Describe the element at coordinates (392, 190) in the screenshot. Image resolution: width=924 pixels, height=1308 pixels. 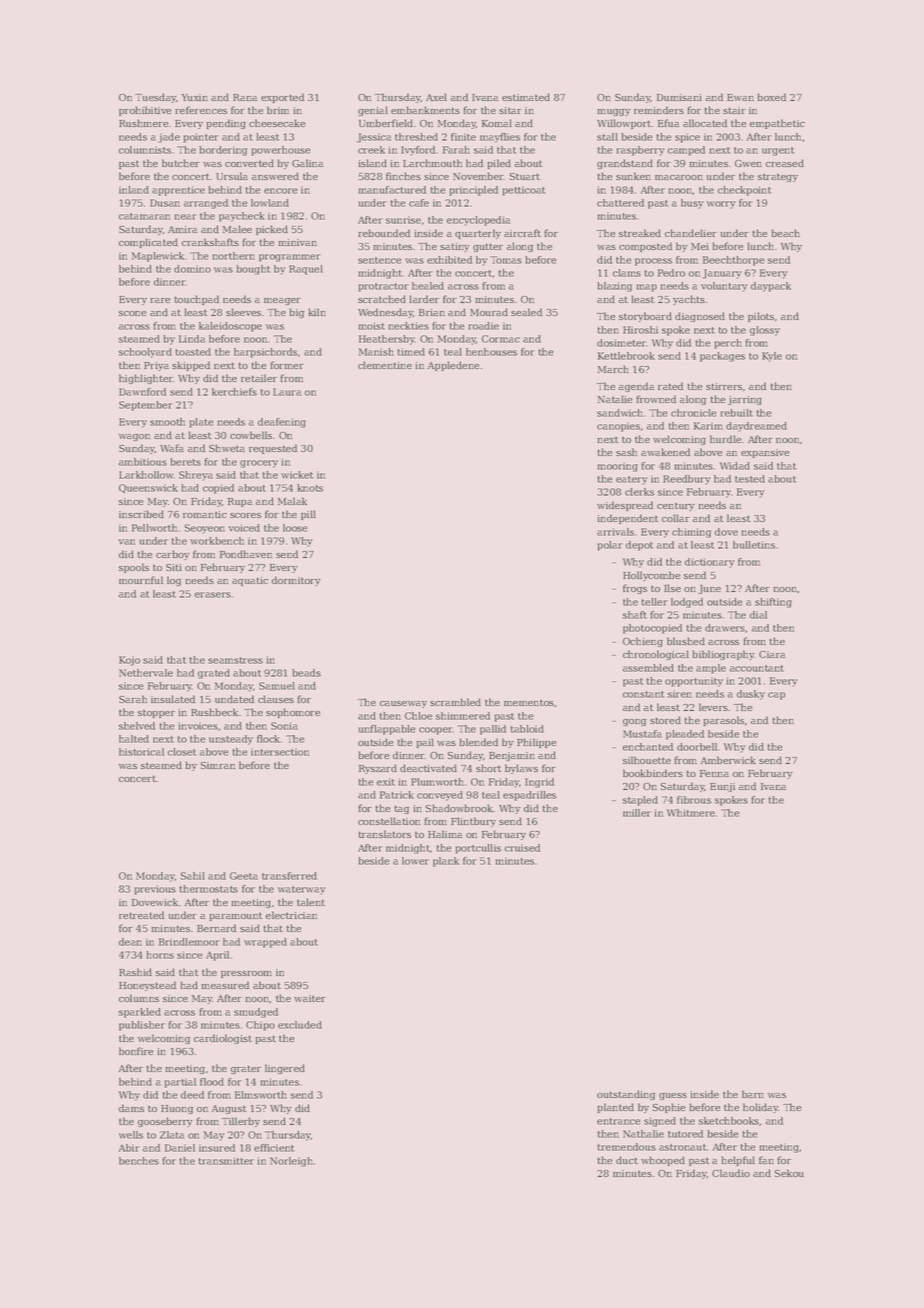
I see `manufactured` at that location.
